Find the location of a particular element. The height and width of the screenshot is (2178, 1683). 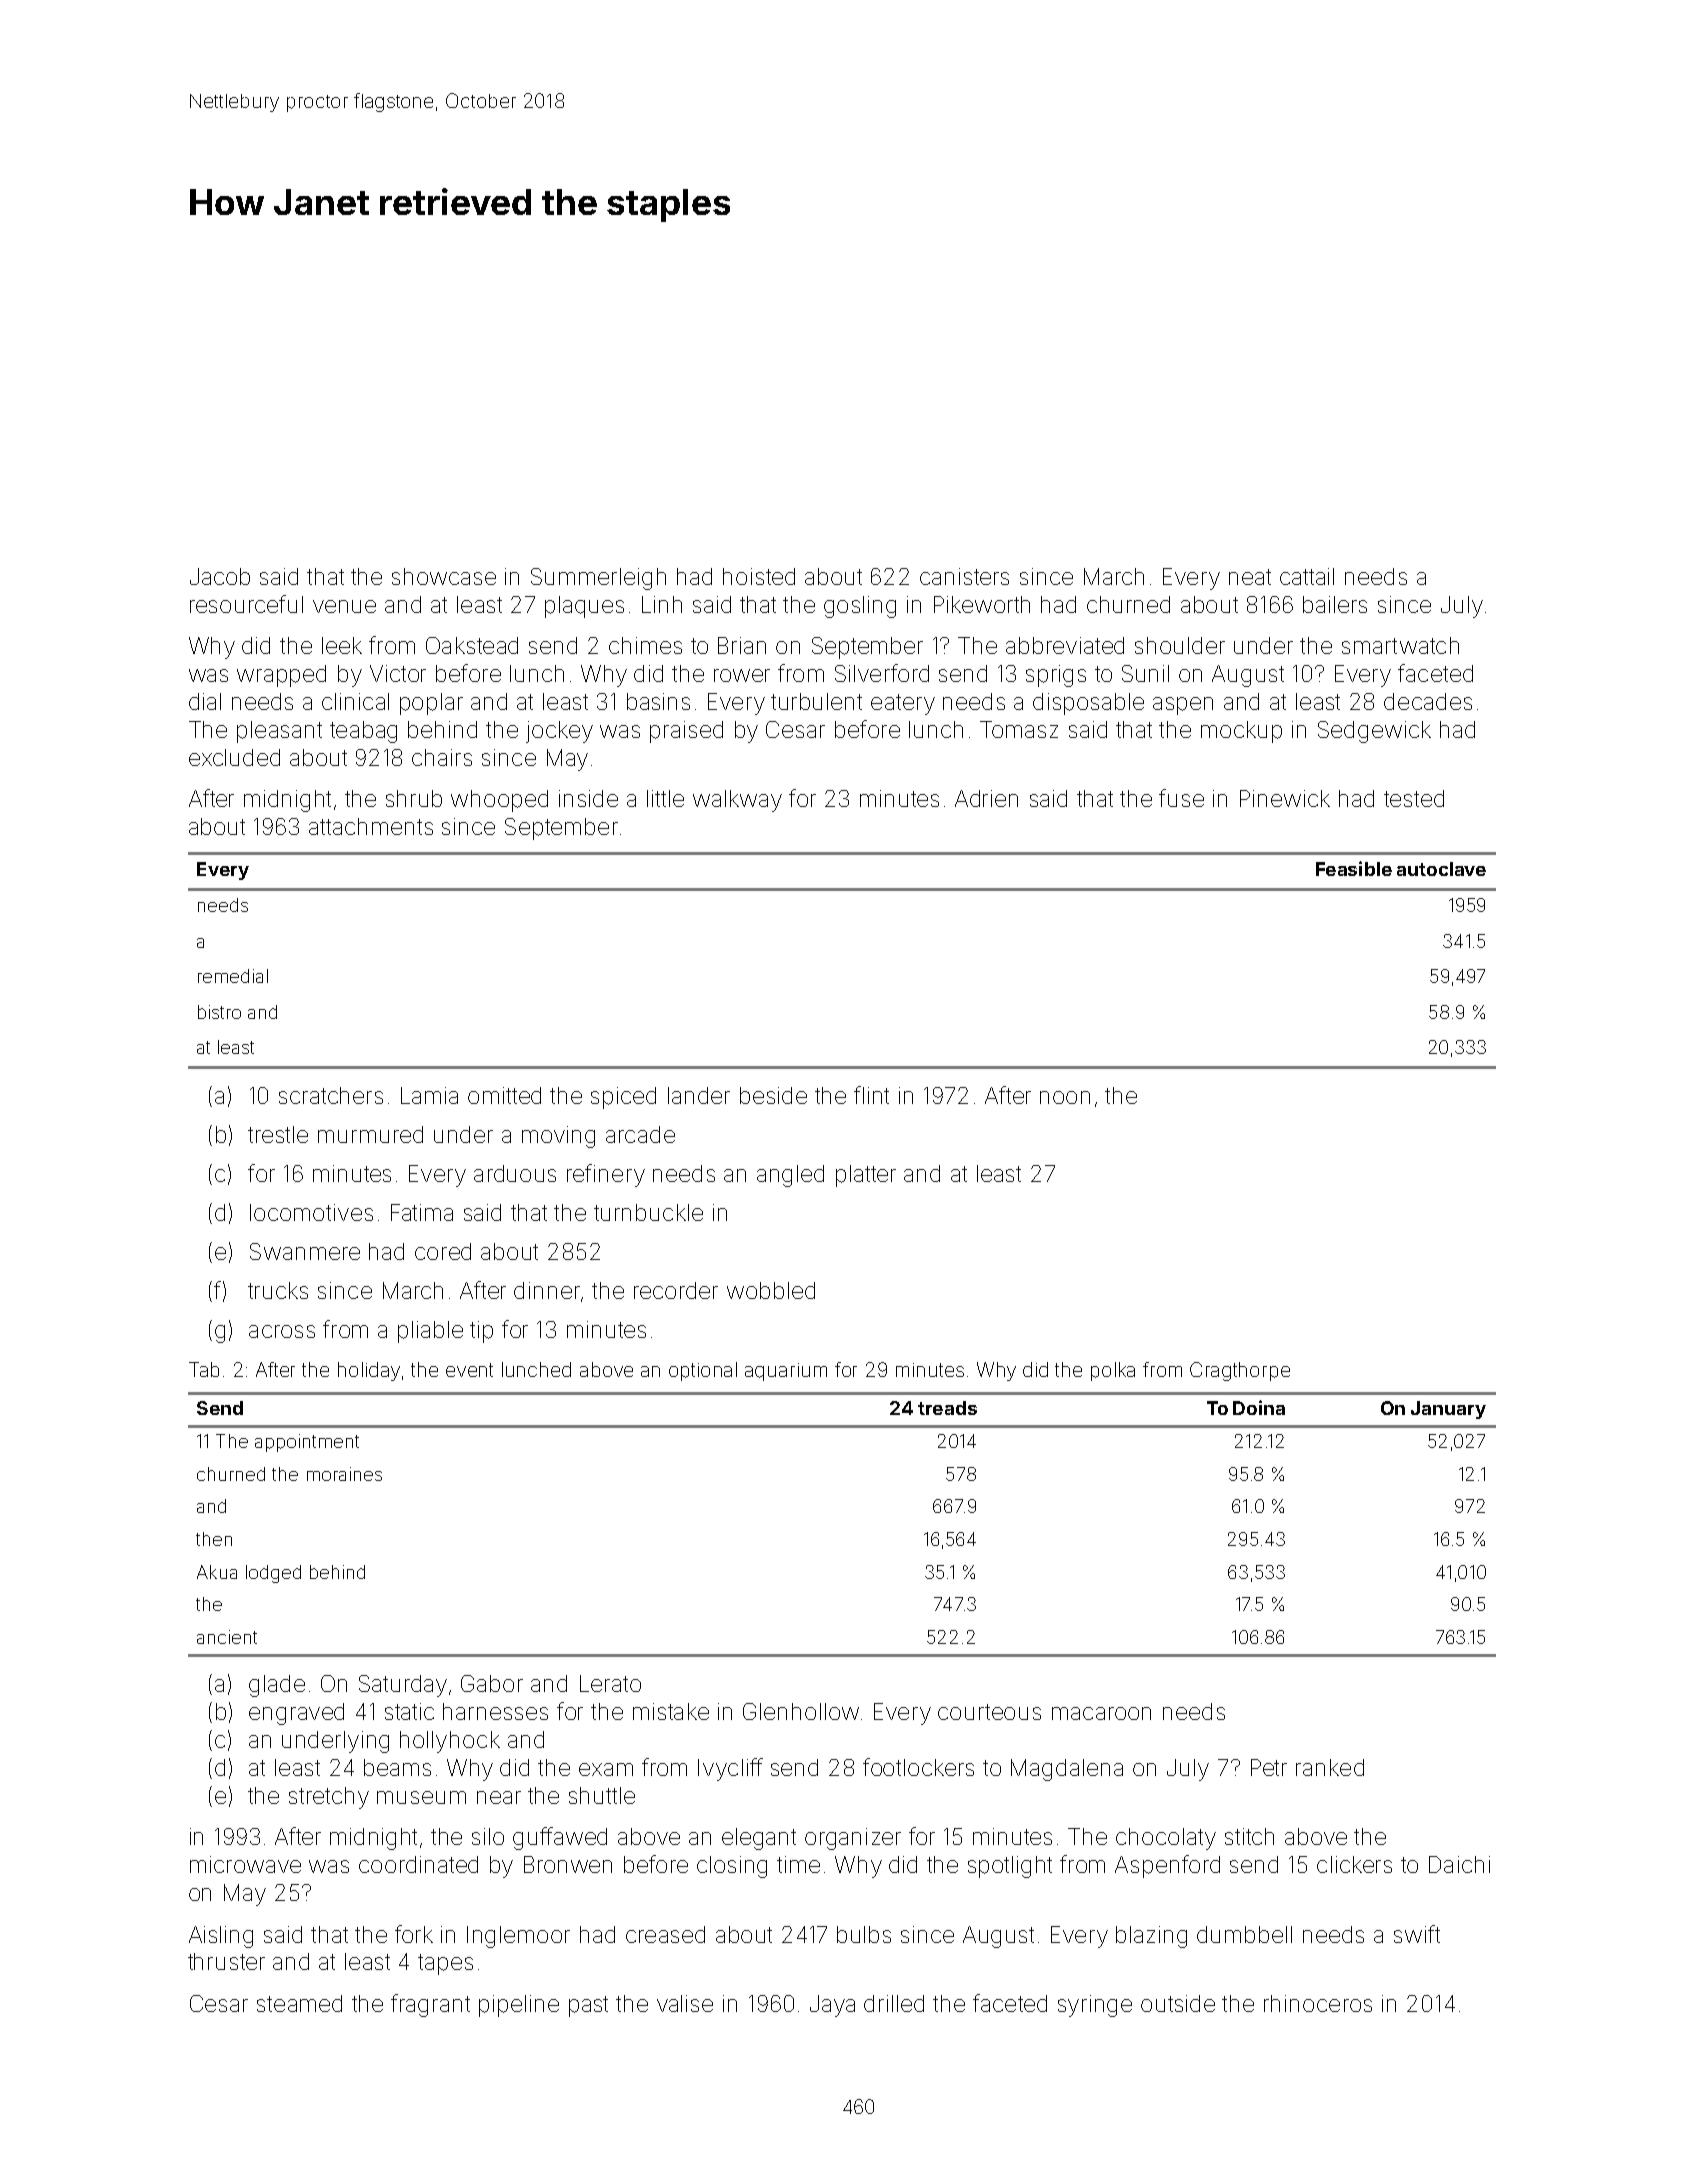

ancient is located at coordinates (227, 1637).
